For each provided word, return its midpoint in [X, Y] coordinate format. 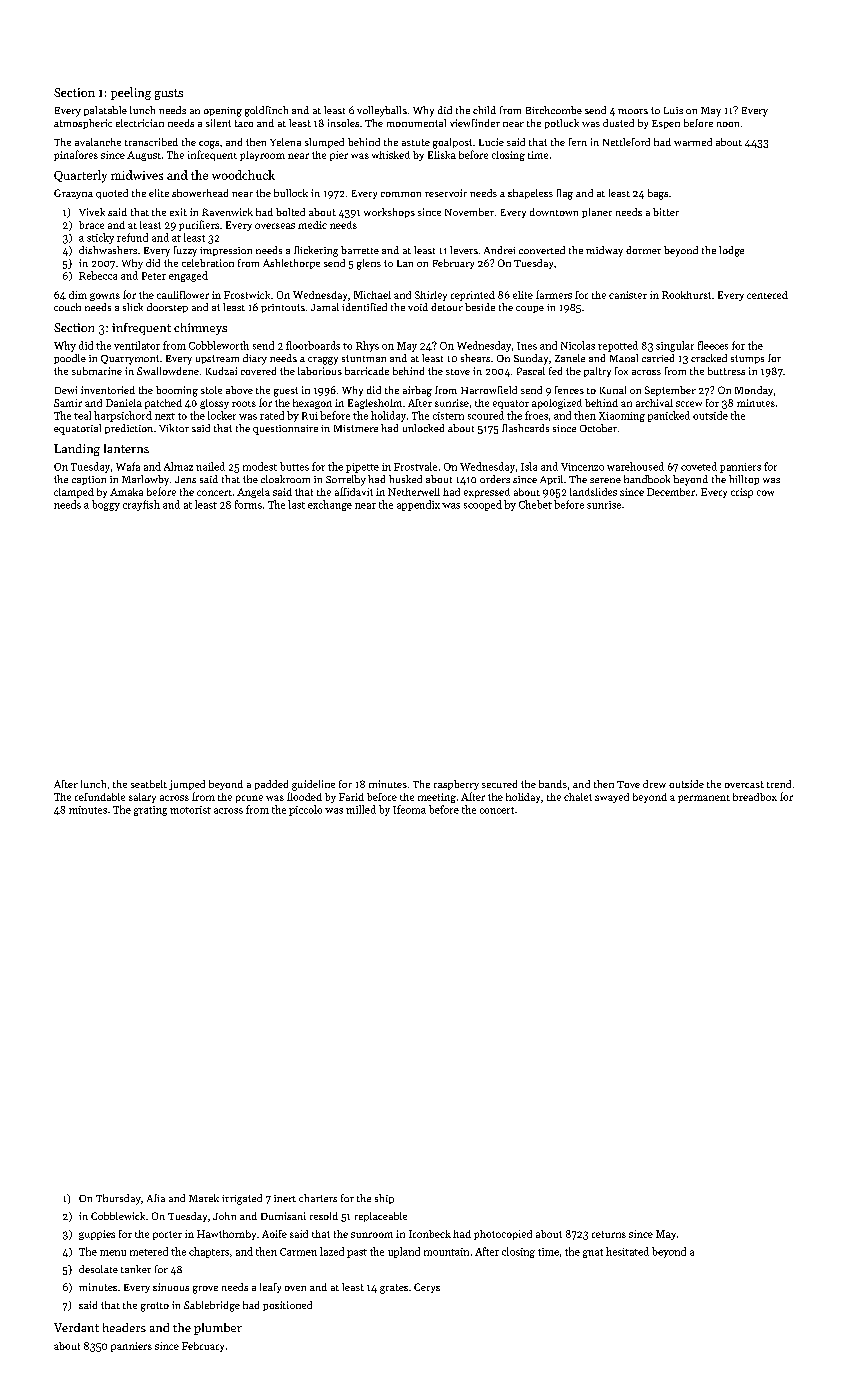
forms [248, 504]
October [598, 428]
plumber [218, 1329]
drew [654, 784]
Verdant [76, 1327]
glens [369, 264]
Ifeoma [409, 809]
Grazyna [73, 194]
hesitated [627, 1251]
